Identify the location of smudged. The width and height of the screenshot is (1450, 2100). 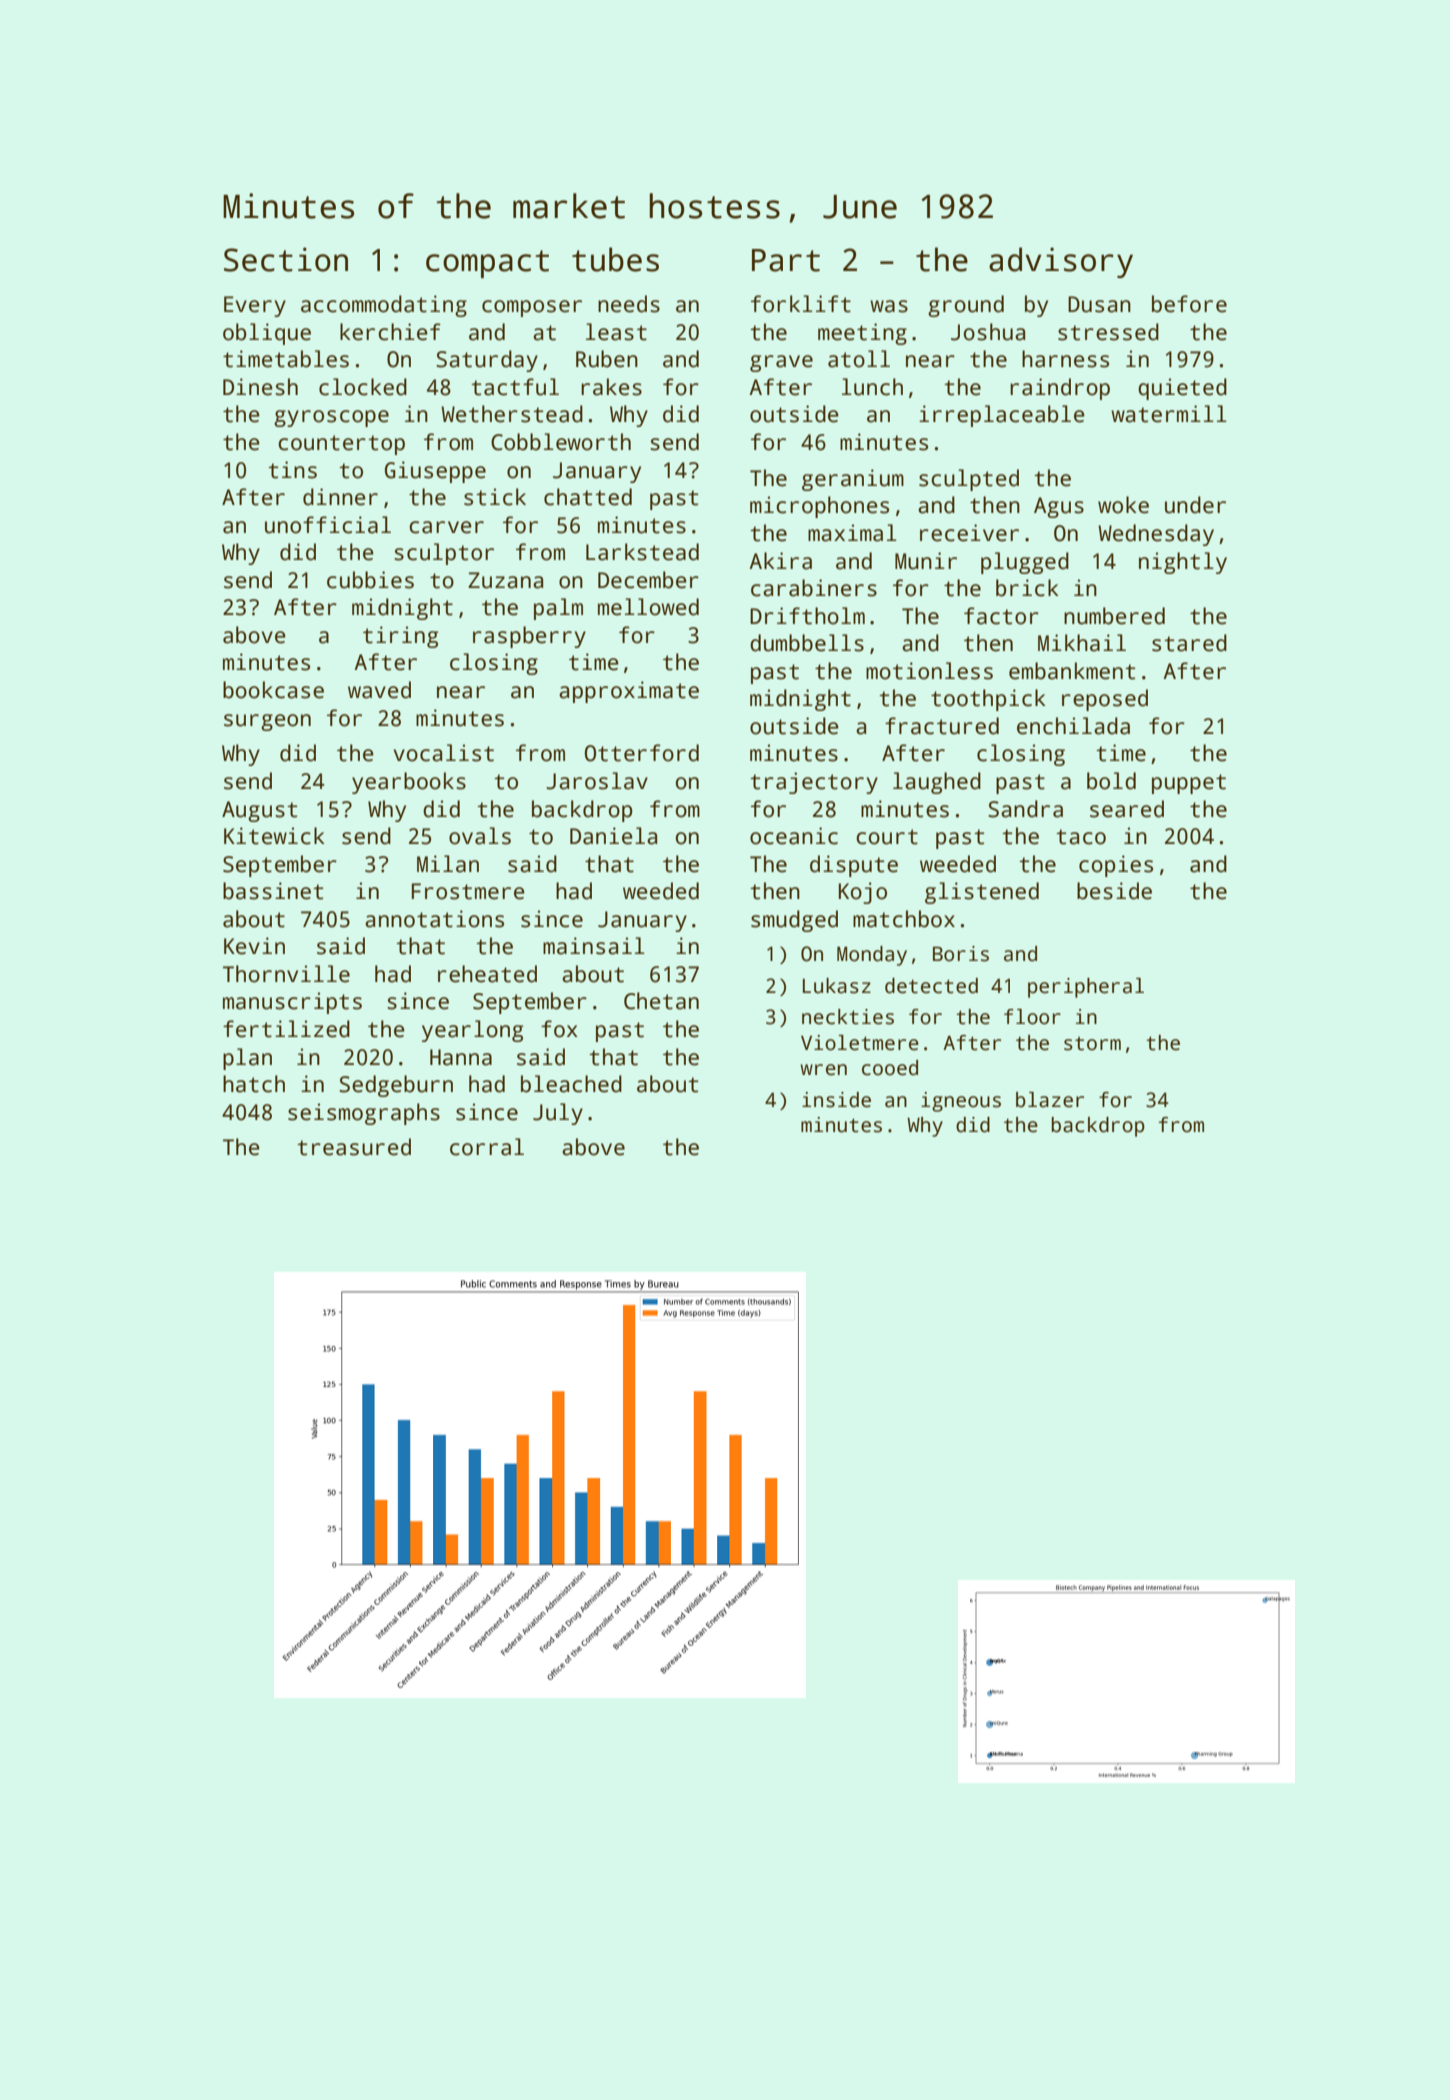
(794, 921).
